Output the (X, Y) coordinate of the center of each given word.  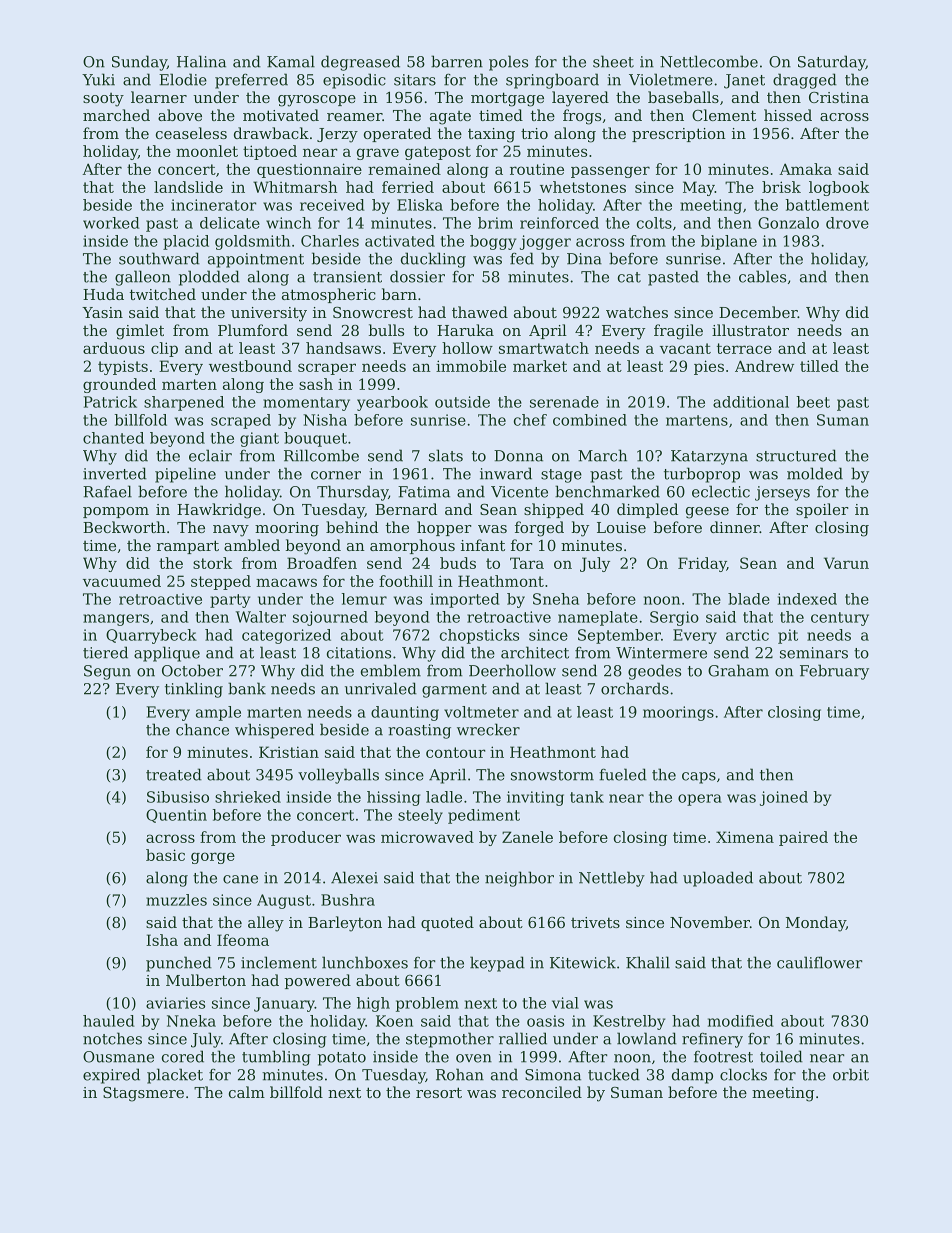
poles (508, 63)
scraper (327, 369)
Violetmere (671, 79)
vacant (685, 348)
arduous (114, 348)
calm (247, 1092)
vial (565, 1003)
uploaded (718, 879)
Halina (201, 61)
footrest (723, 1057)
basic (165, 855)
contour (456, 752)
